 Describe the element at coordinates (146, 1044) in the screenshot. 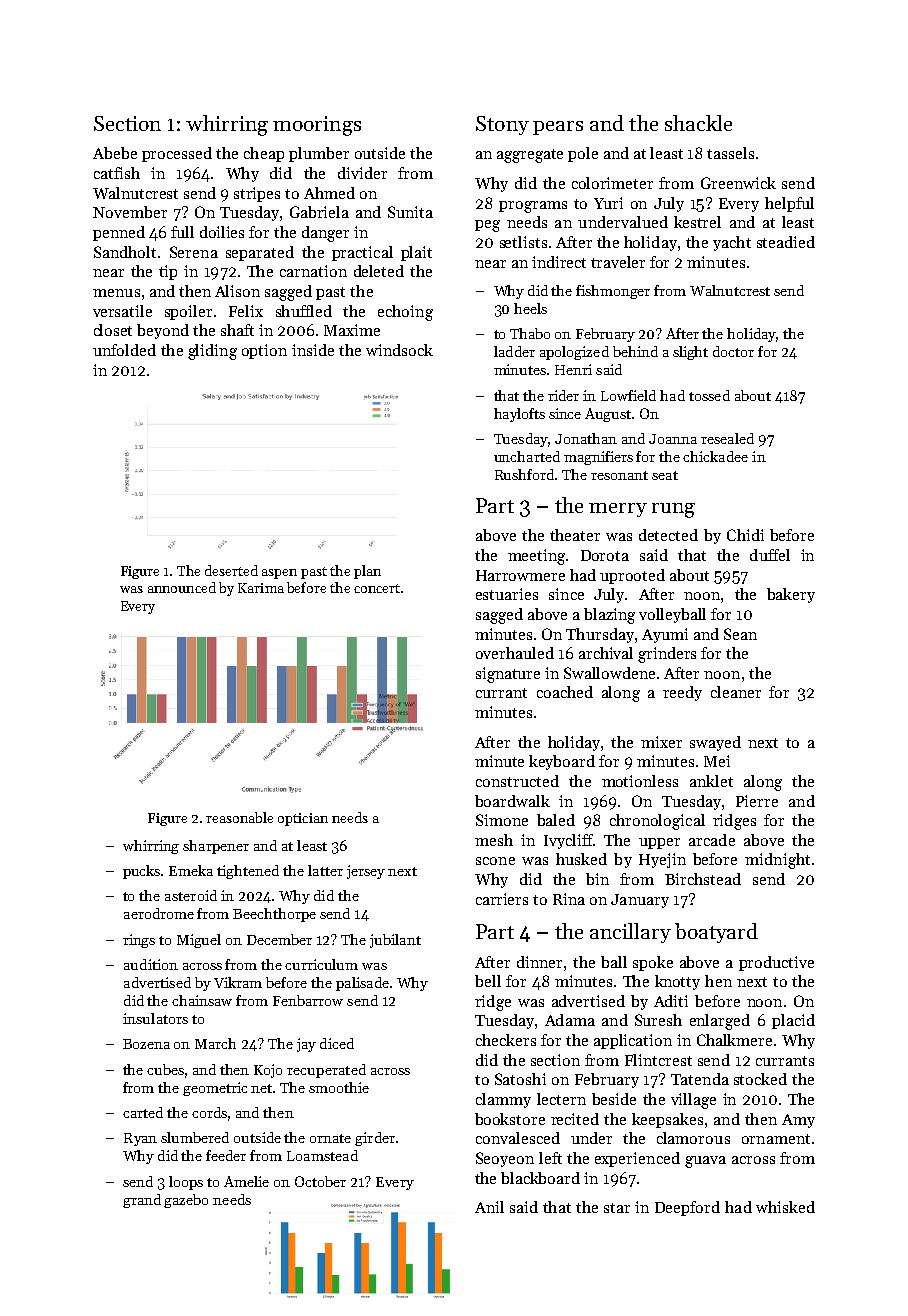

I see `Bozena` at that location.
